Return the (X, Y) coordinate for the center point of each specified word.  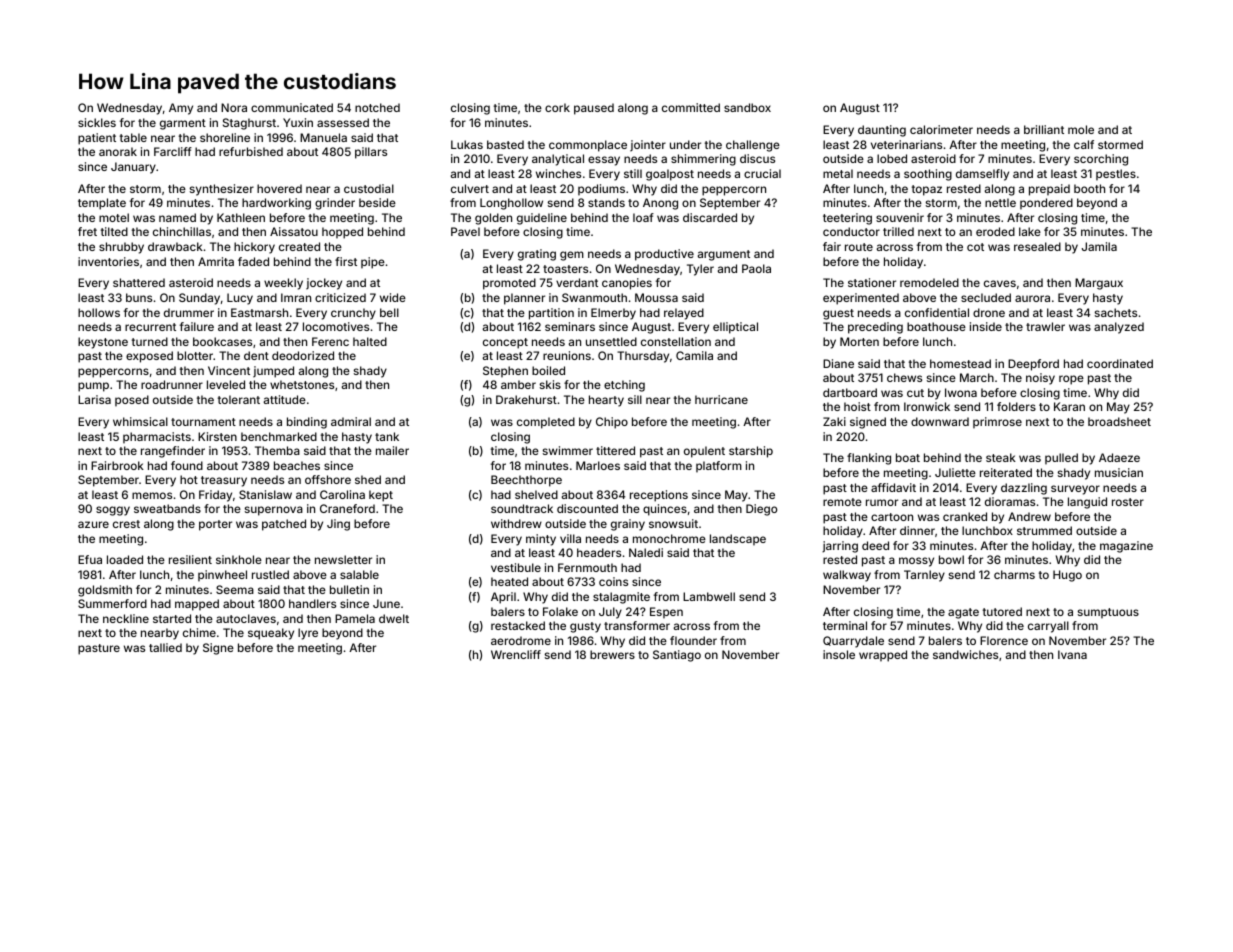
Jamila (1099, 246)
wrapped (883, 656)
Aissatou (294, 231)
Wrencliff (516, 654)
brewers (612, 654)
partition (551, 314)
